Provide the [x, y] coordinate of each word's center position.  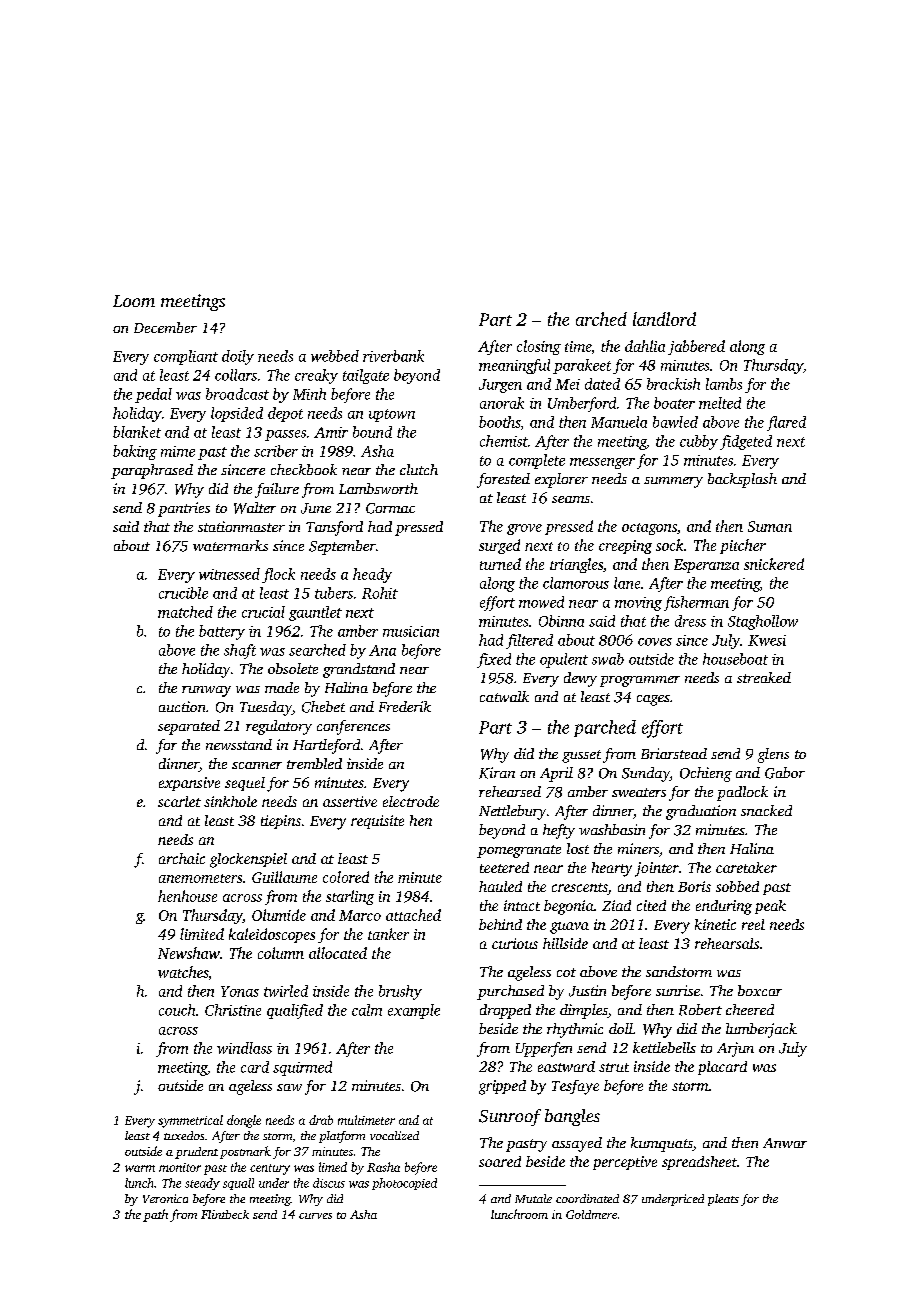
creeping [625, 547]
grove [524, 529]
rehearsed [510, 791]
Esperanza [706, 566]
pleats [723, 1200]
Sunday [646, 774]
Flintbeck [225, 1214]
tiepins [281, 822]
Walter [255, 508]
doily [238, 357]
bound [372, 432]
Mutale [533, 1198]
